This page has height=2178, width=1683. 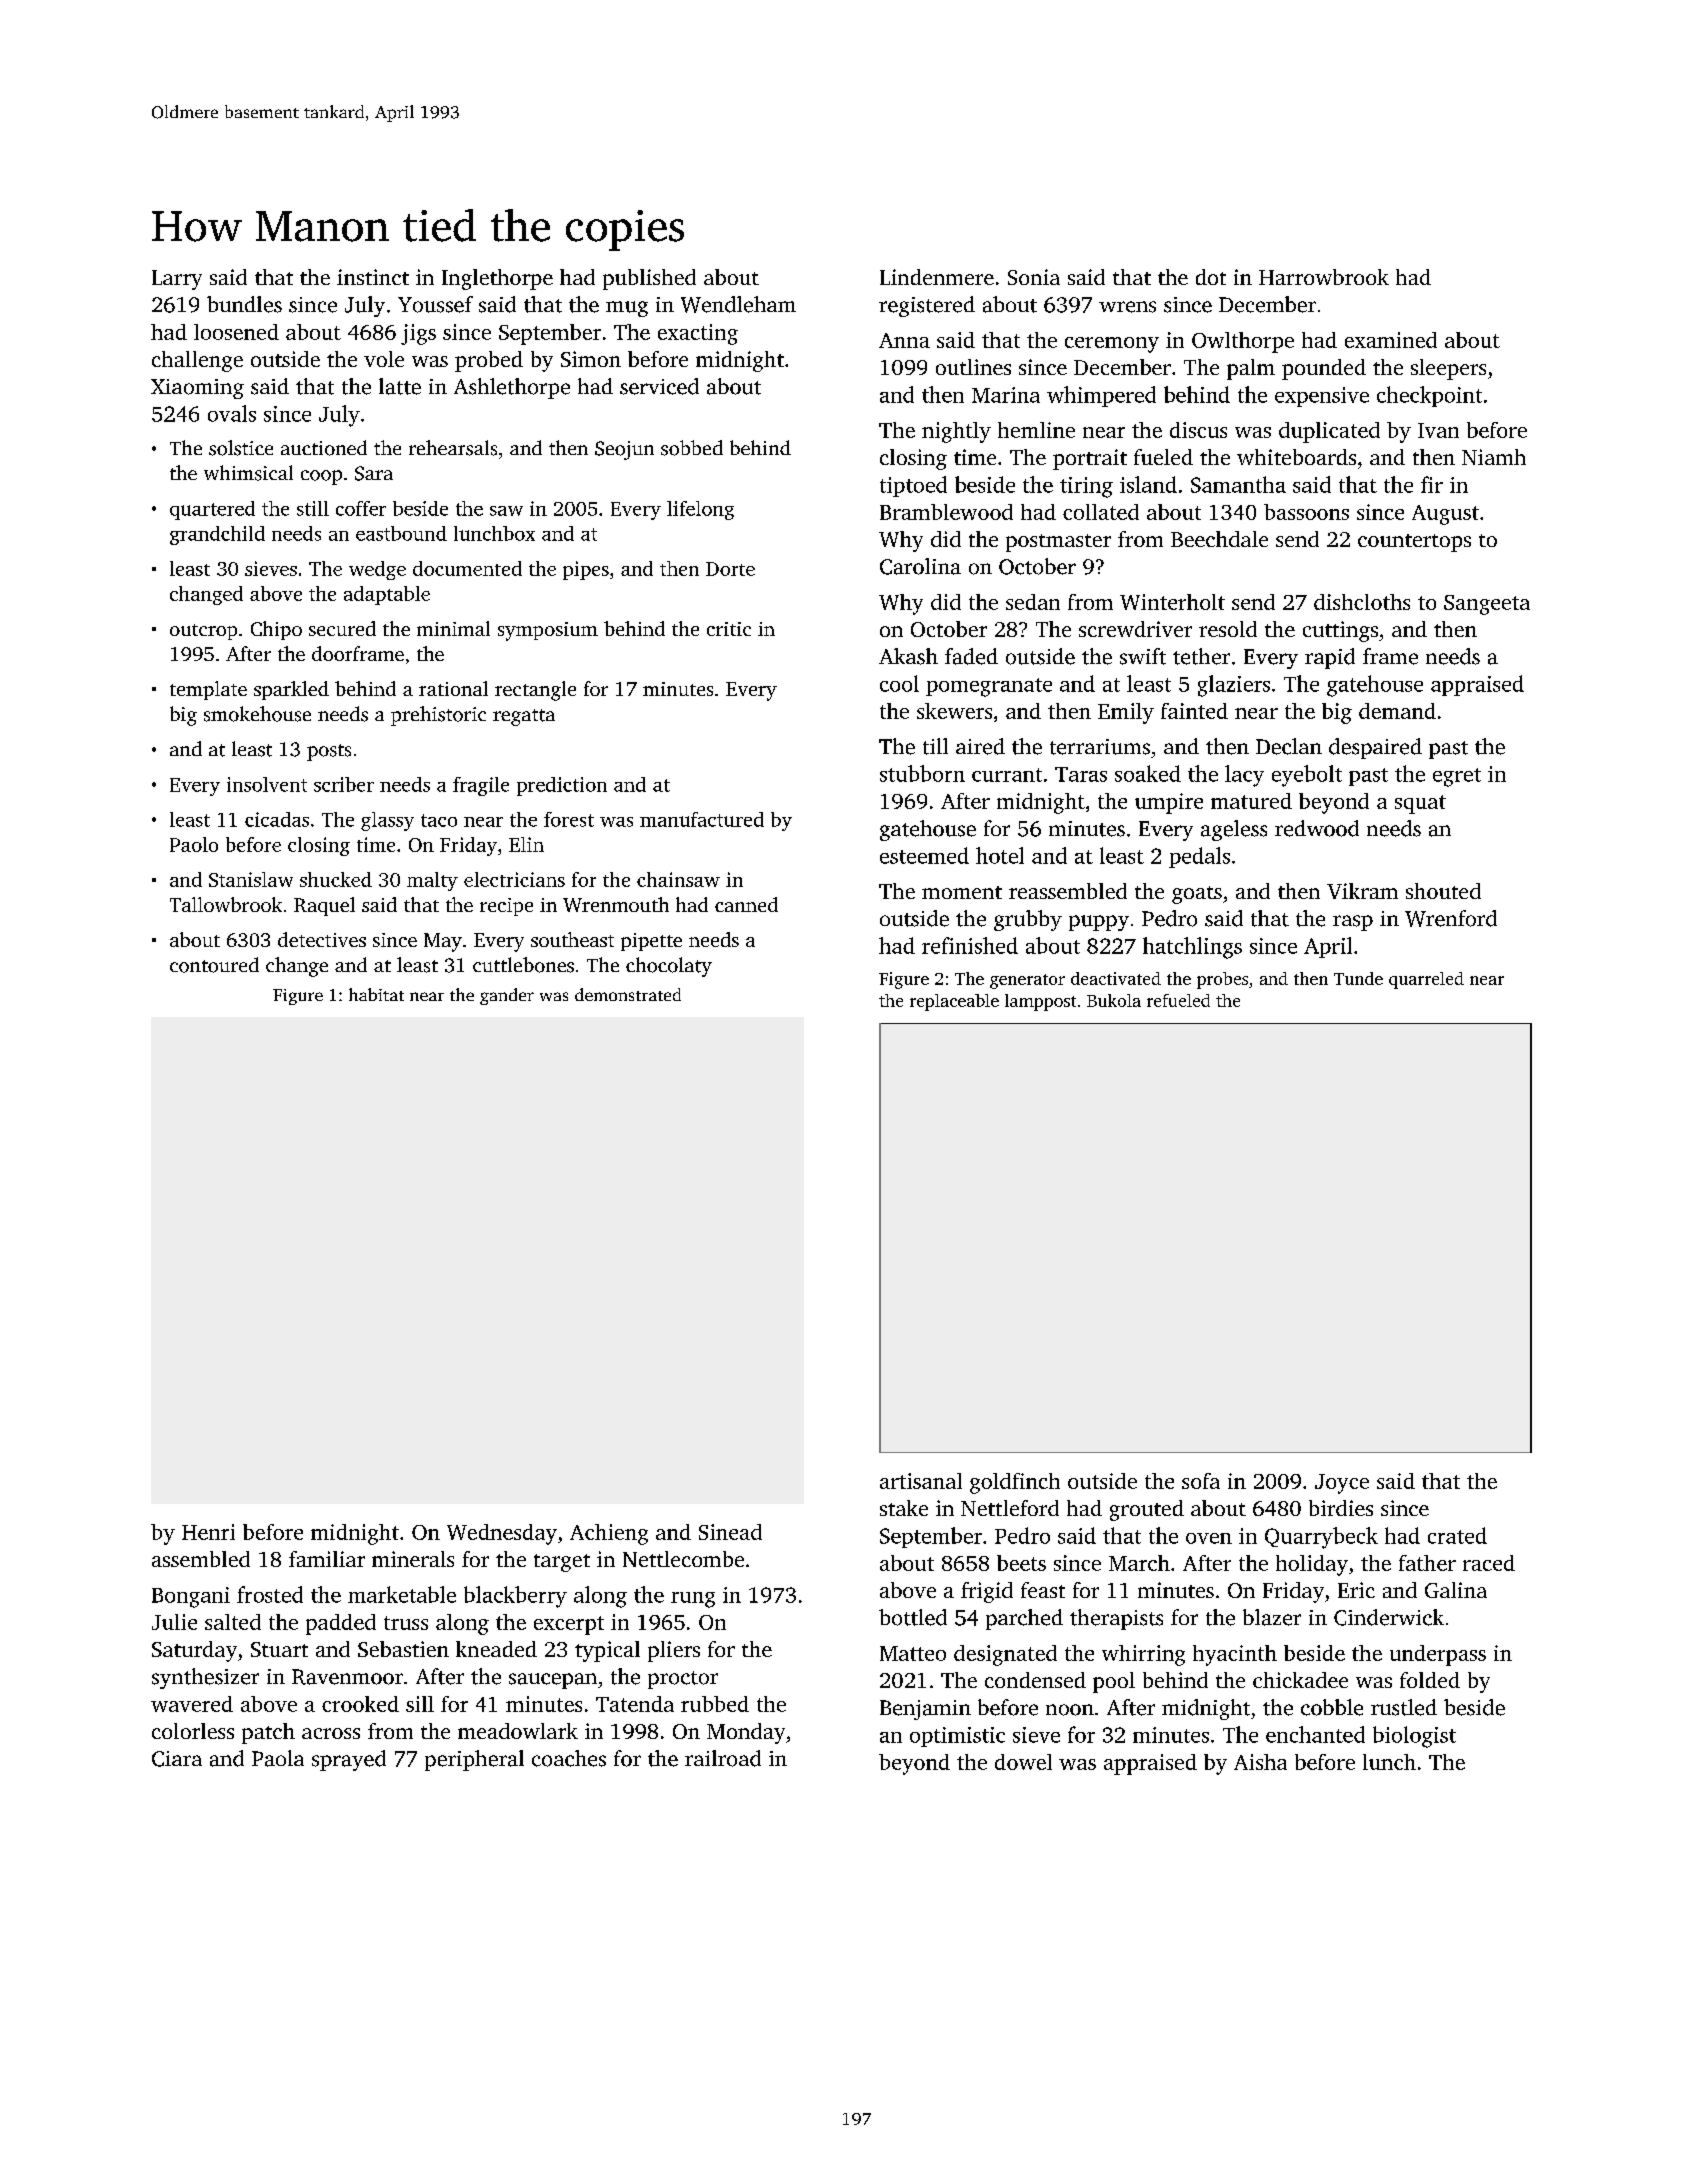 I want to click on pool, so click(x=1114, y=1682).
